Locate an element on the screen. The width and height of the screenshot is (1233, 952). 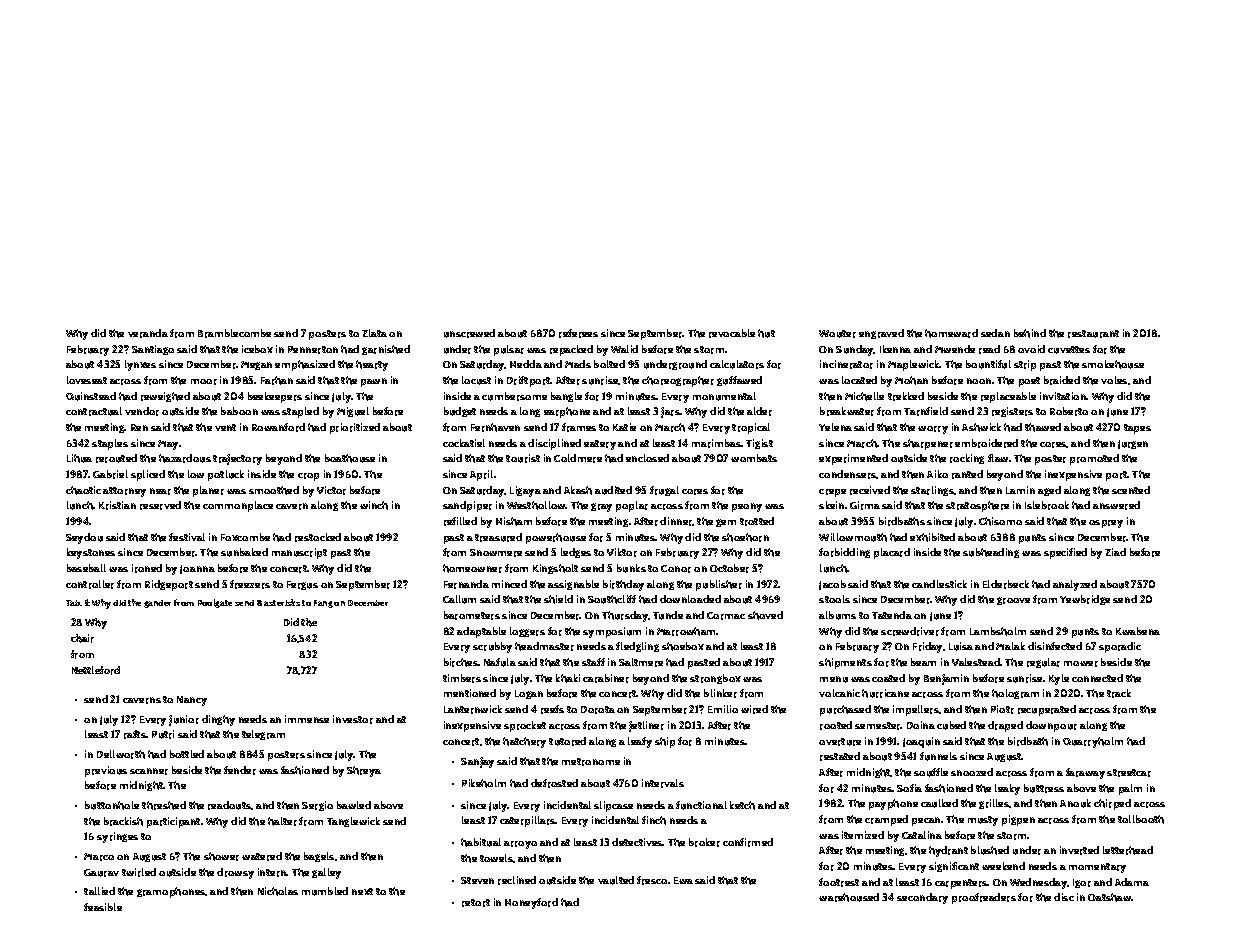
Nettleford is located at coordinates (96, 670).
